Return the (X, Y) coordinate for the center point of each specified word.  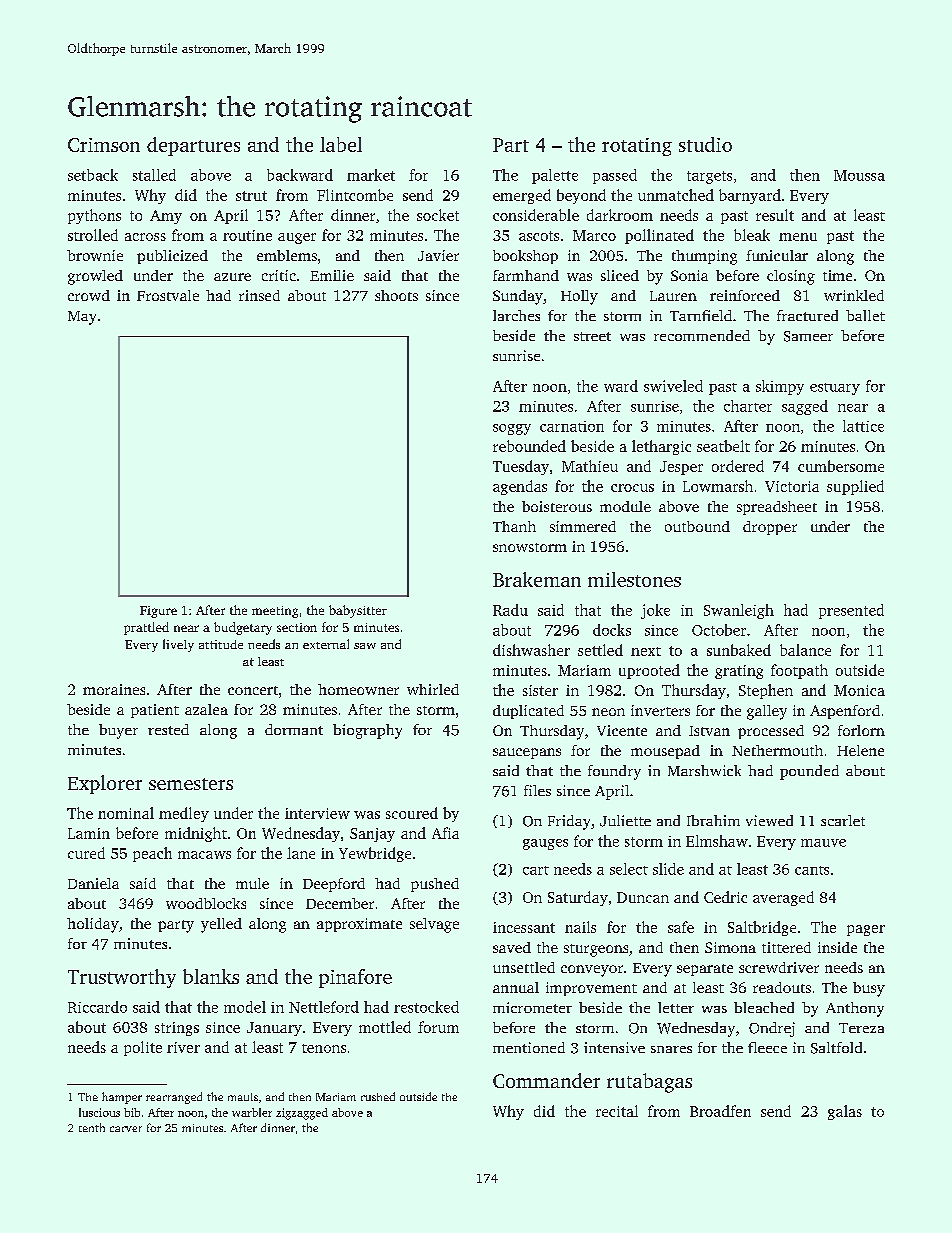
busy (869, 989)
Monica (859, 690)
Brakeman (537, 579)
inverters (660, 710)
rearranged (174, 1098)
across (145, 237)
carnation (572, 426)
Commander (546, 1080)
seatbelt (723, 446)
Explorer (105, 784)
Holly (579, 297)
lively (178, 645)
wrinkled (854, 295)
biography (367, 731)
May (82, 318)
